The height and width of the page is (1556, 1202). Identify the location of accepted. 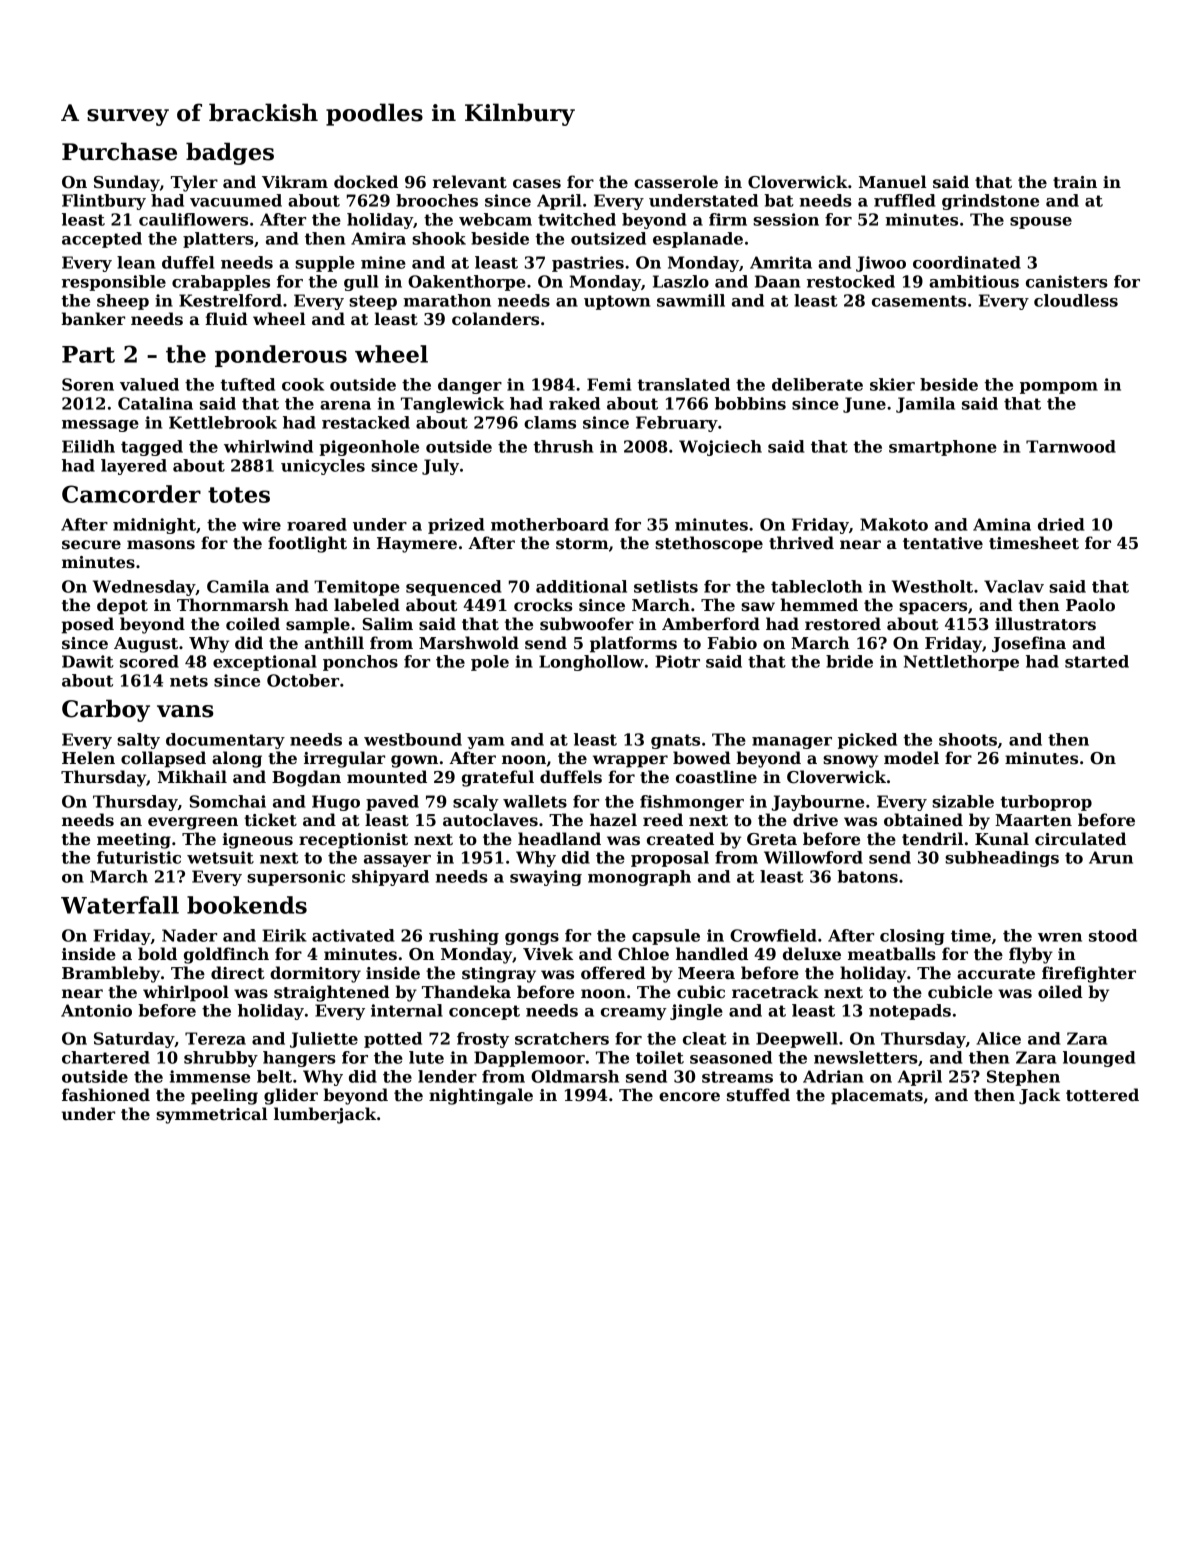
(102, 240).
